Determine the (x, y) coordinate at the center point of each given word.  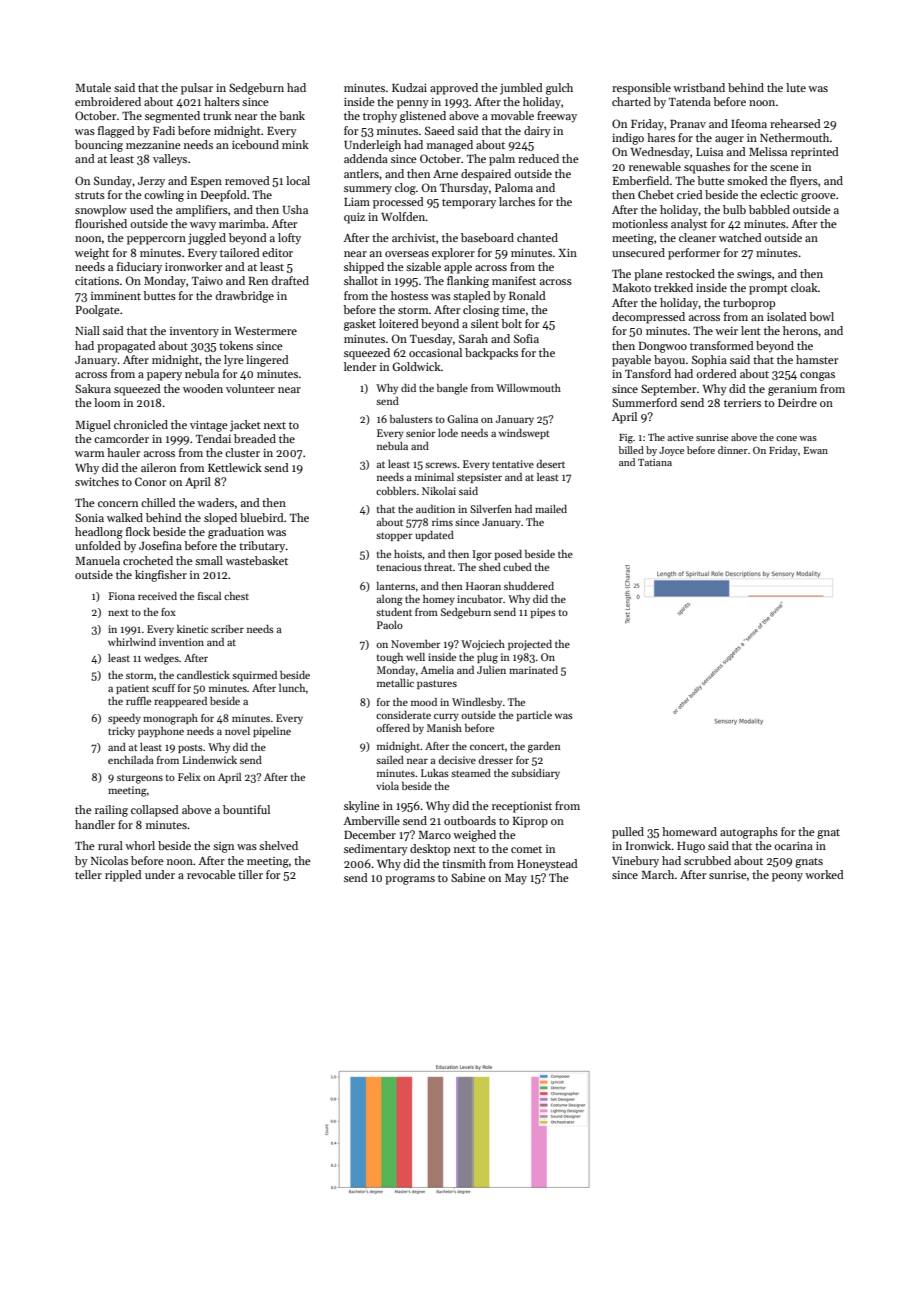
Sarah (473, 338)
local (298, 180)
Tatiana (655, 462)
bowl (821, 316)
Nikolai (439, 491)
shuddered (529, 586)
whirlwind (132, 642)
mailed (551, 509)
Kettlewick (235, 467)
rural (110, 845)
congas (817, 376)
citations (97, 280)
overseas (407, 254)
